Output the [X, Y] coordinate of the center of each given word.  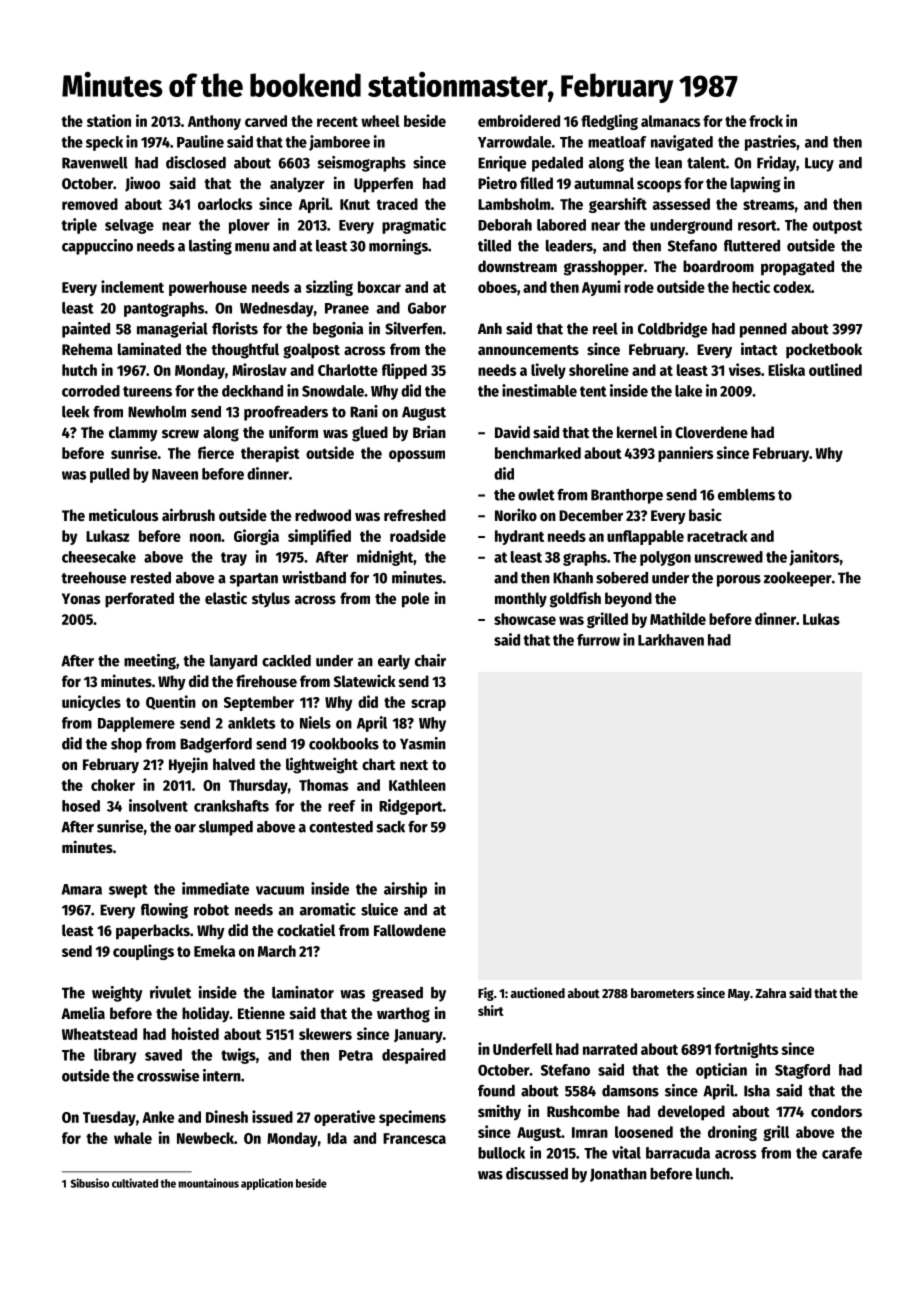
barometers [662, 993]
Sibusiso [90, 1183]
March [277, 951]
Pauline [200, 141]
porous [739, 581]
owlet [536, 495]
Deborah [505, 225]
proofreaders [286, 413]
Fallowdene [410, 930]
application [267, 1184]
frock [766, 121]
